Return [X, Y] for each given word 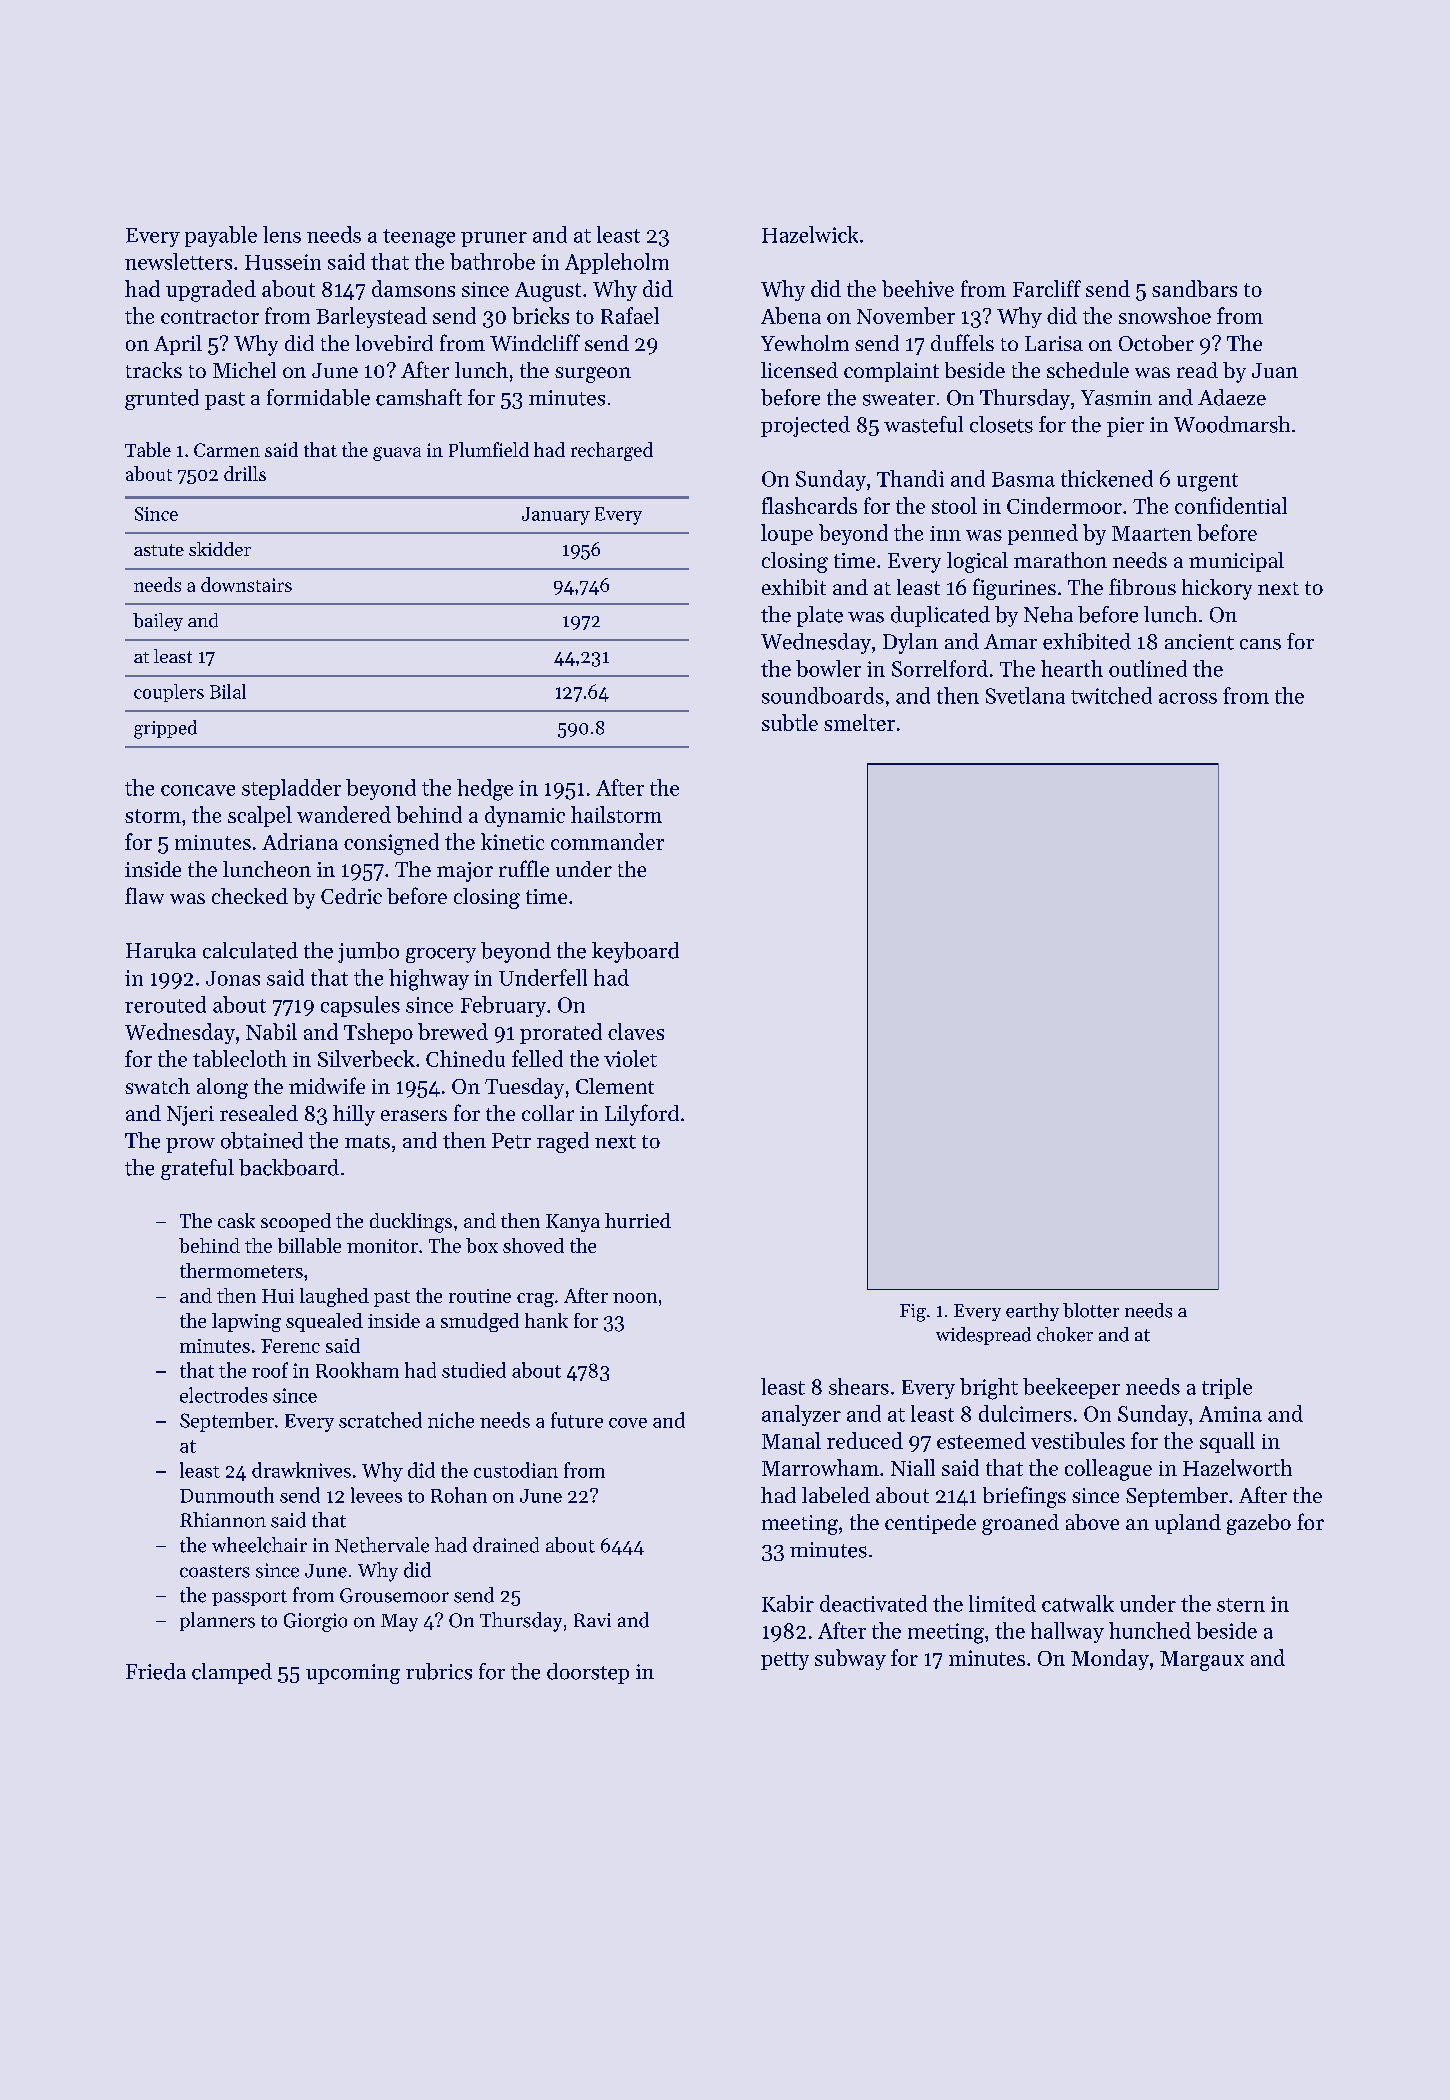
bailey [158, 622]
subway [850, 1659]
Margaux [1202, 1661]
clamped [232, 1673]
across [1188, 698]
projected [805, 426]
